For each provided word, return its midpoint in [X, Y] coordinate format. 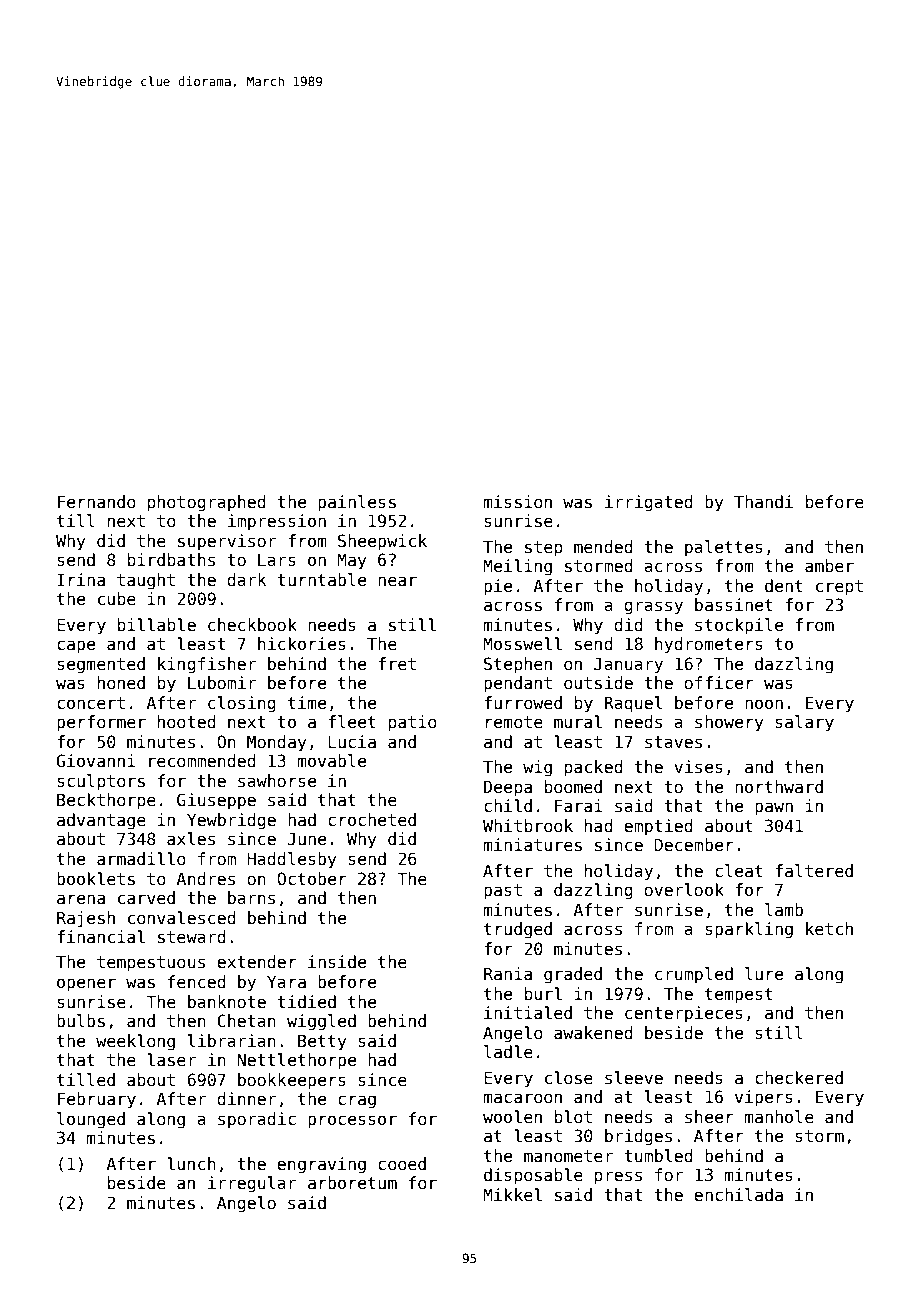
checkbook [252, 625]
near [397, 581]
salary [804, 723]
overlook [684, 890]
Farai [579, 806]
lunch [191, 1164]
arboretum [352, 1183]
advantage [101, 821]
